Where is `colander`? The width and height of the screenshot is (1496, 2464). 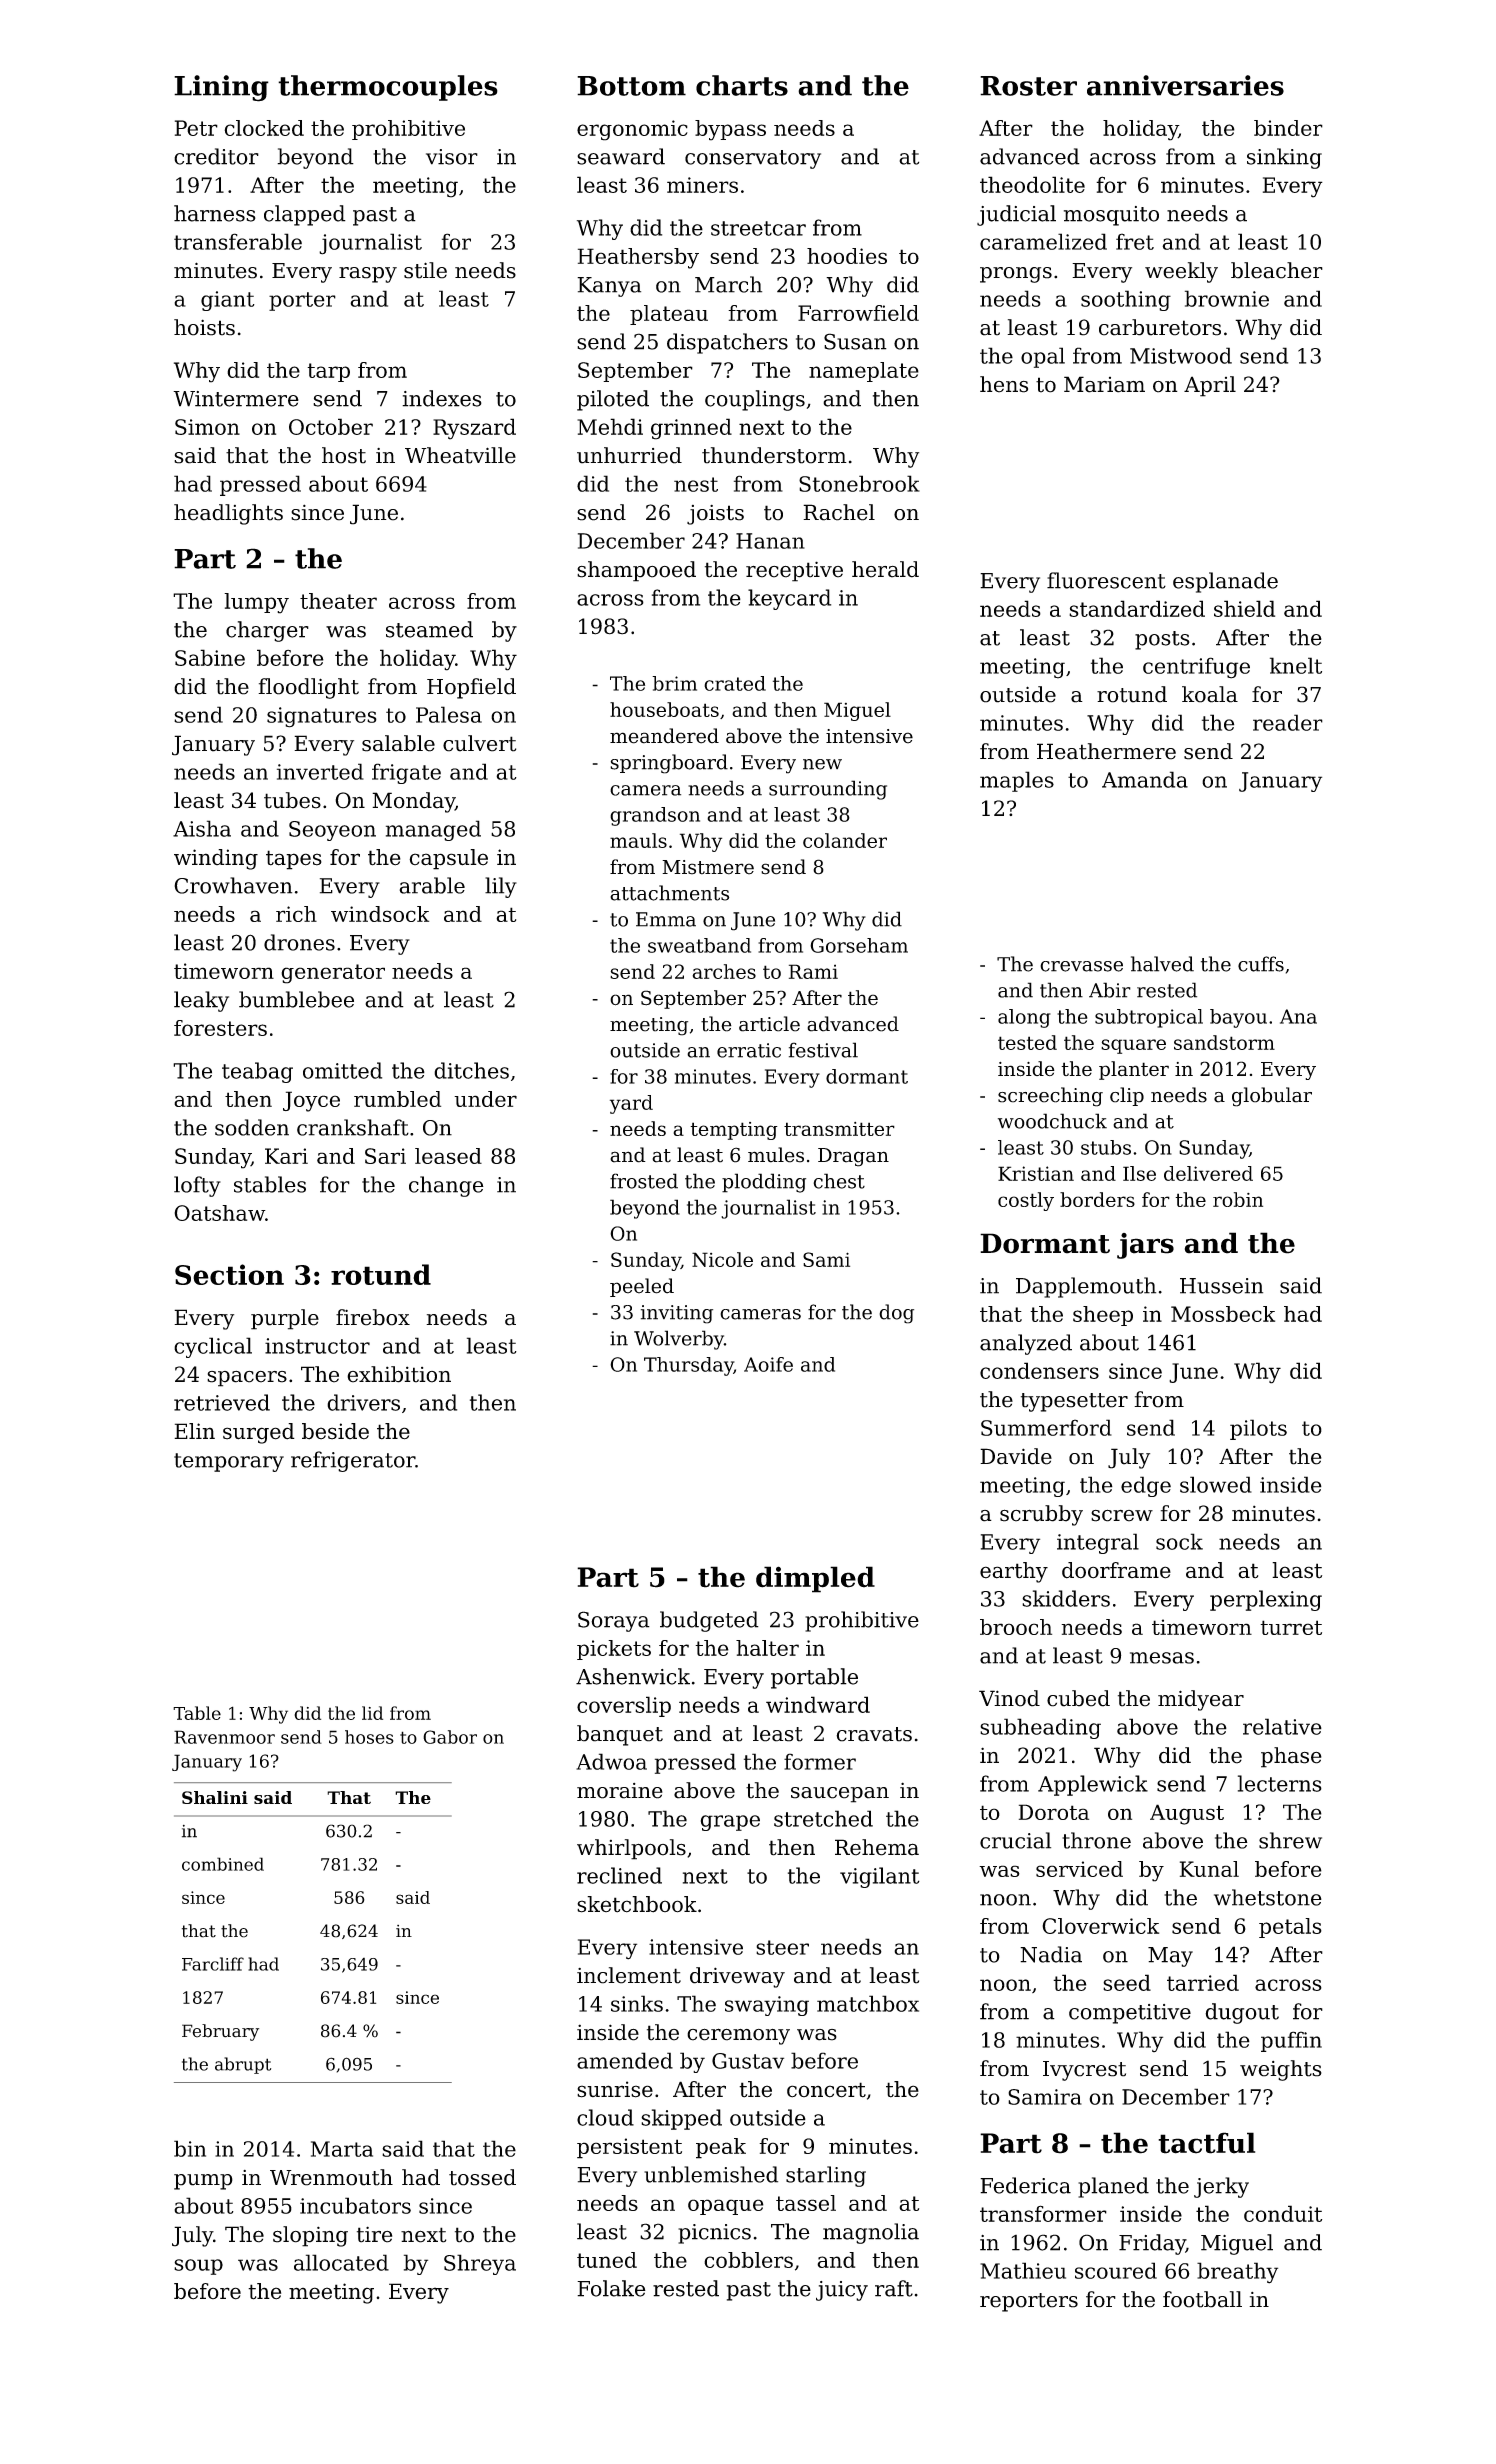
colander is located at coordinates (845, 840).
